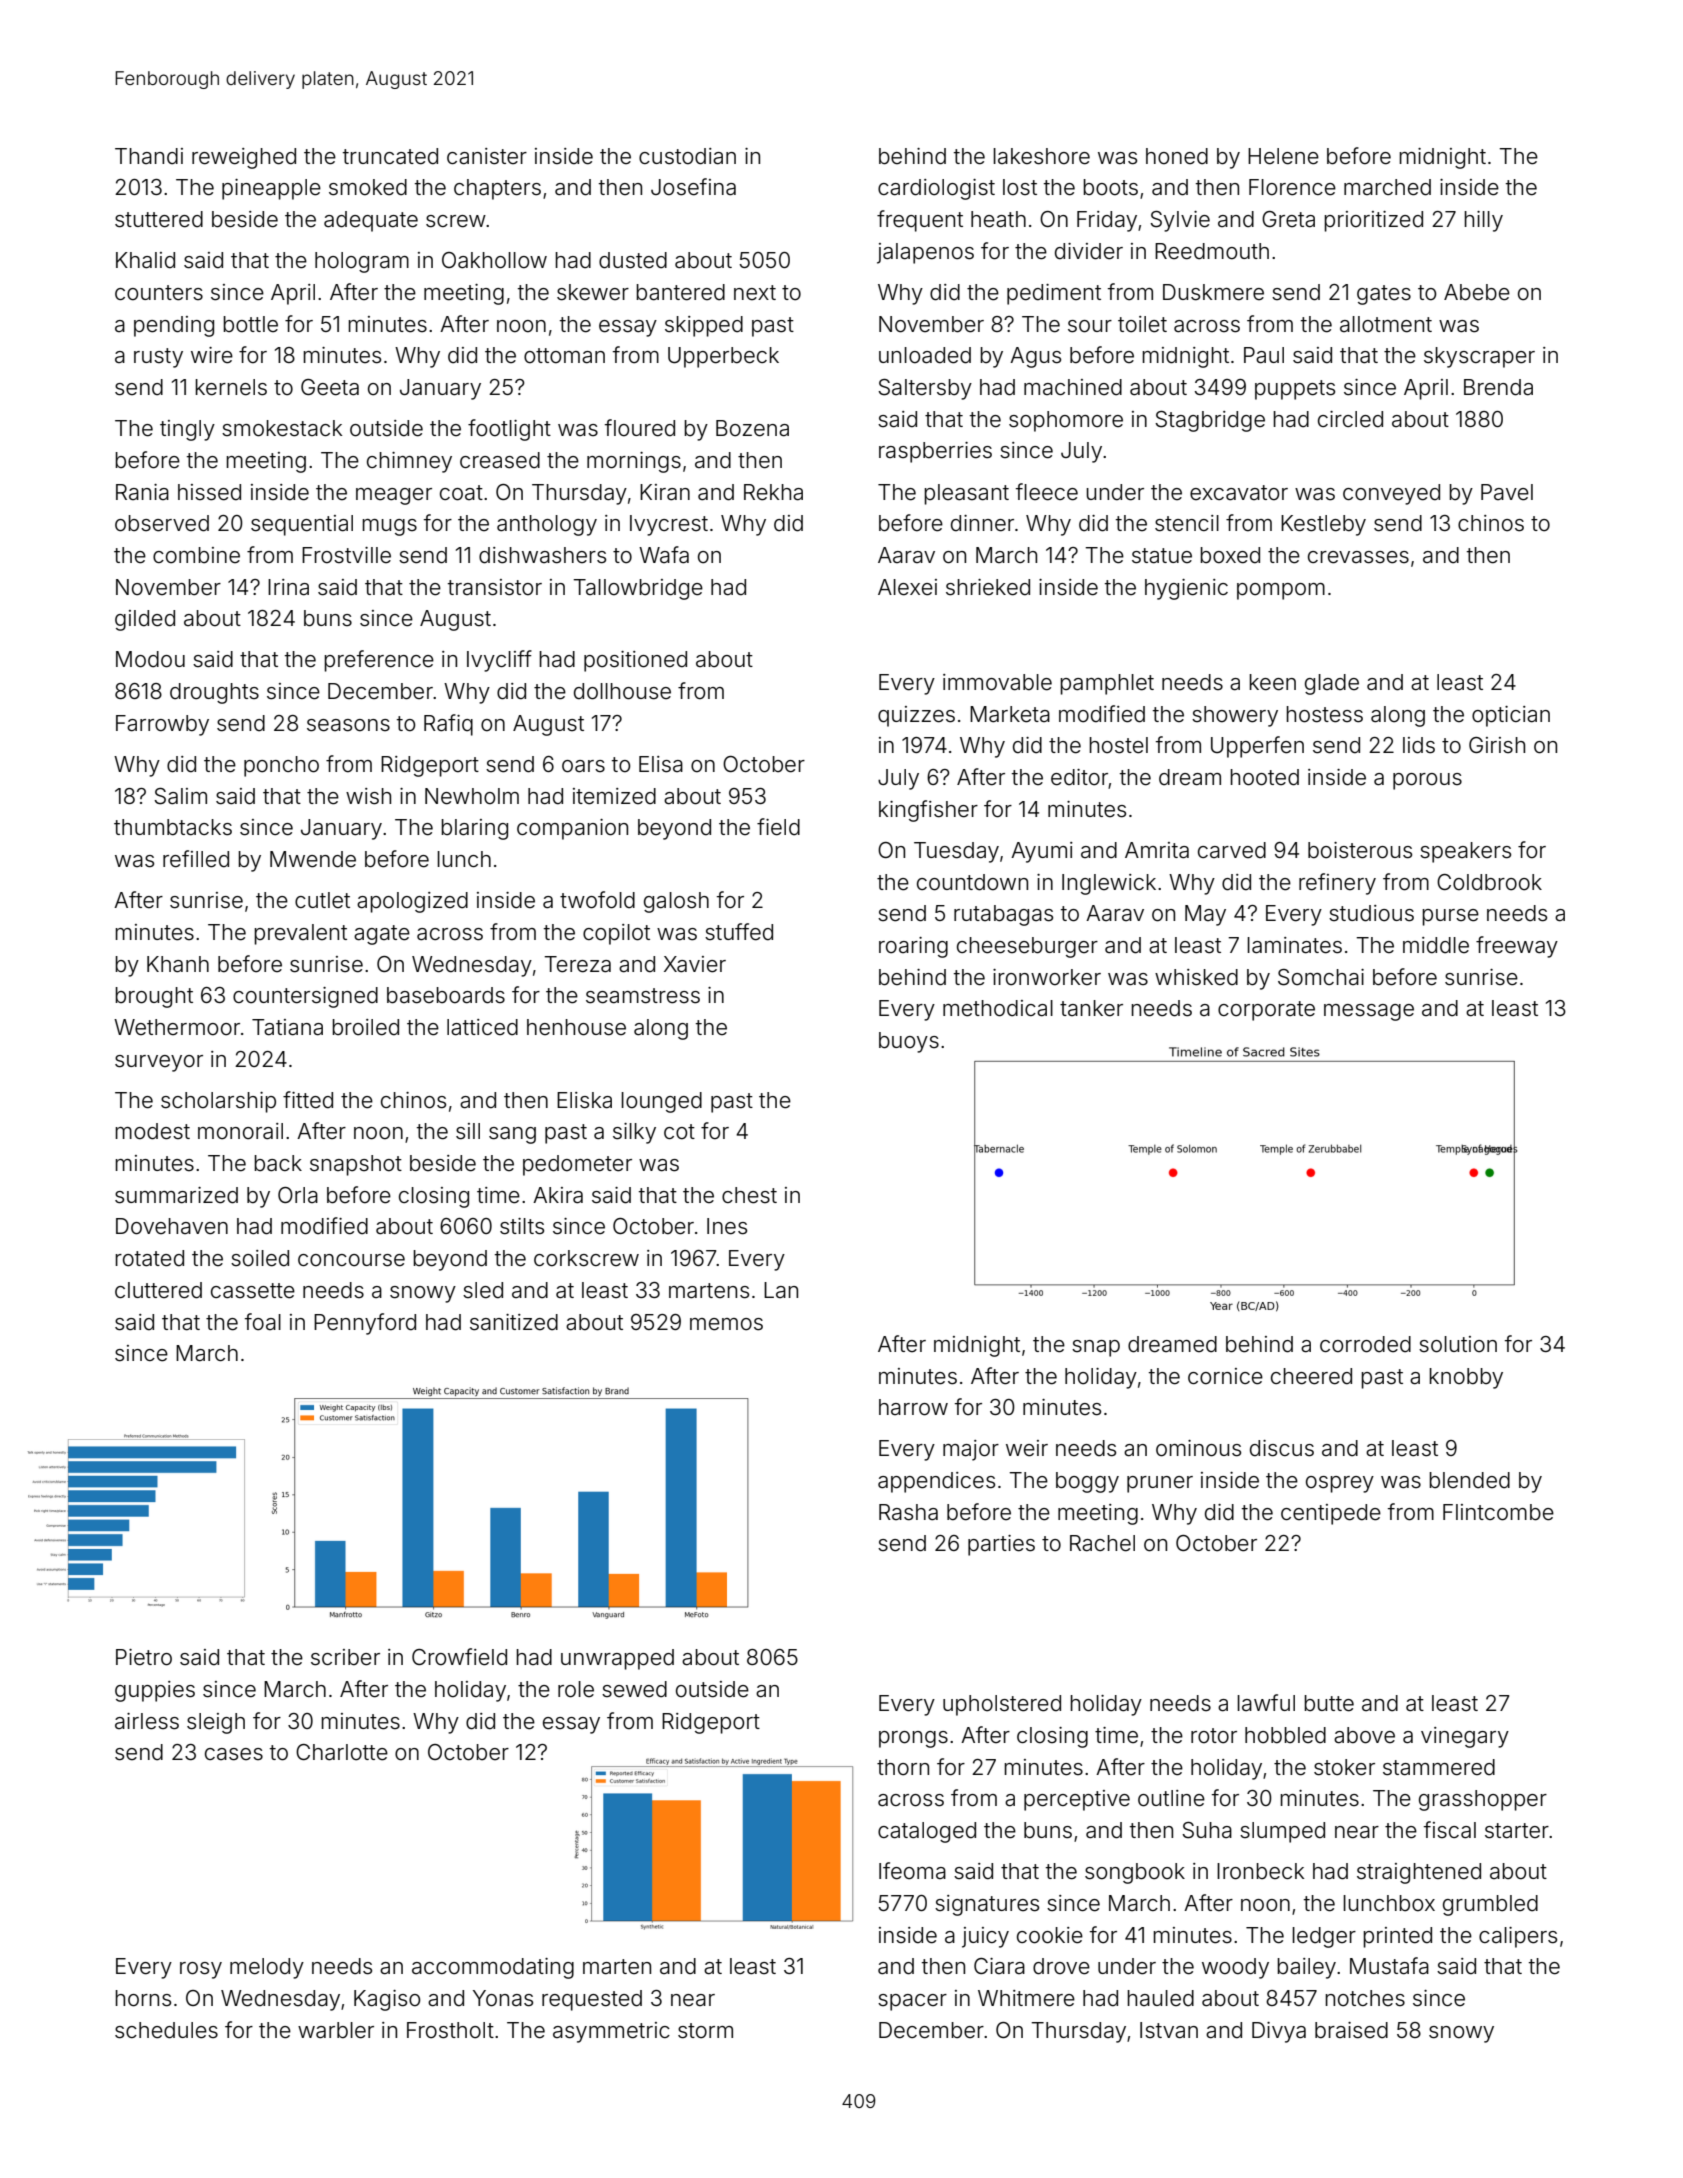 This image has width=1683, height=2178. Describe the element at coordinates (1419, 745) in the image. I see `lids` at that location.
